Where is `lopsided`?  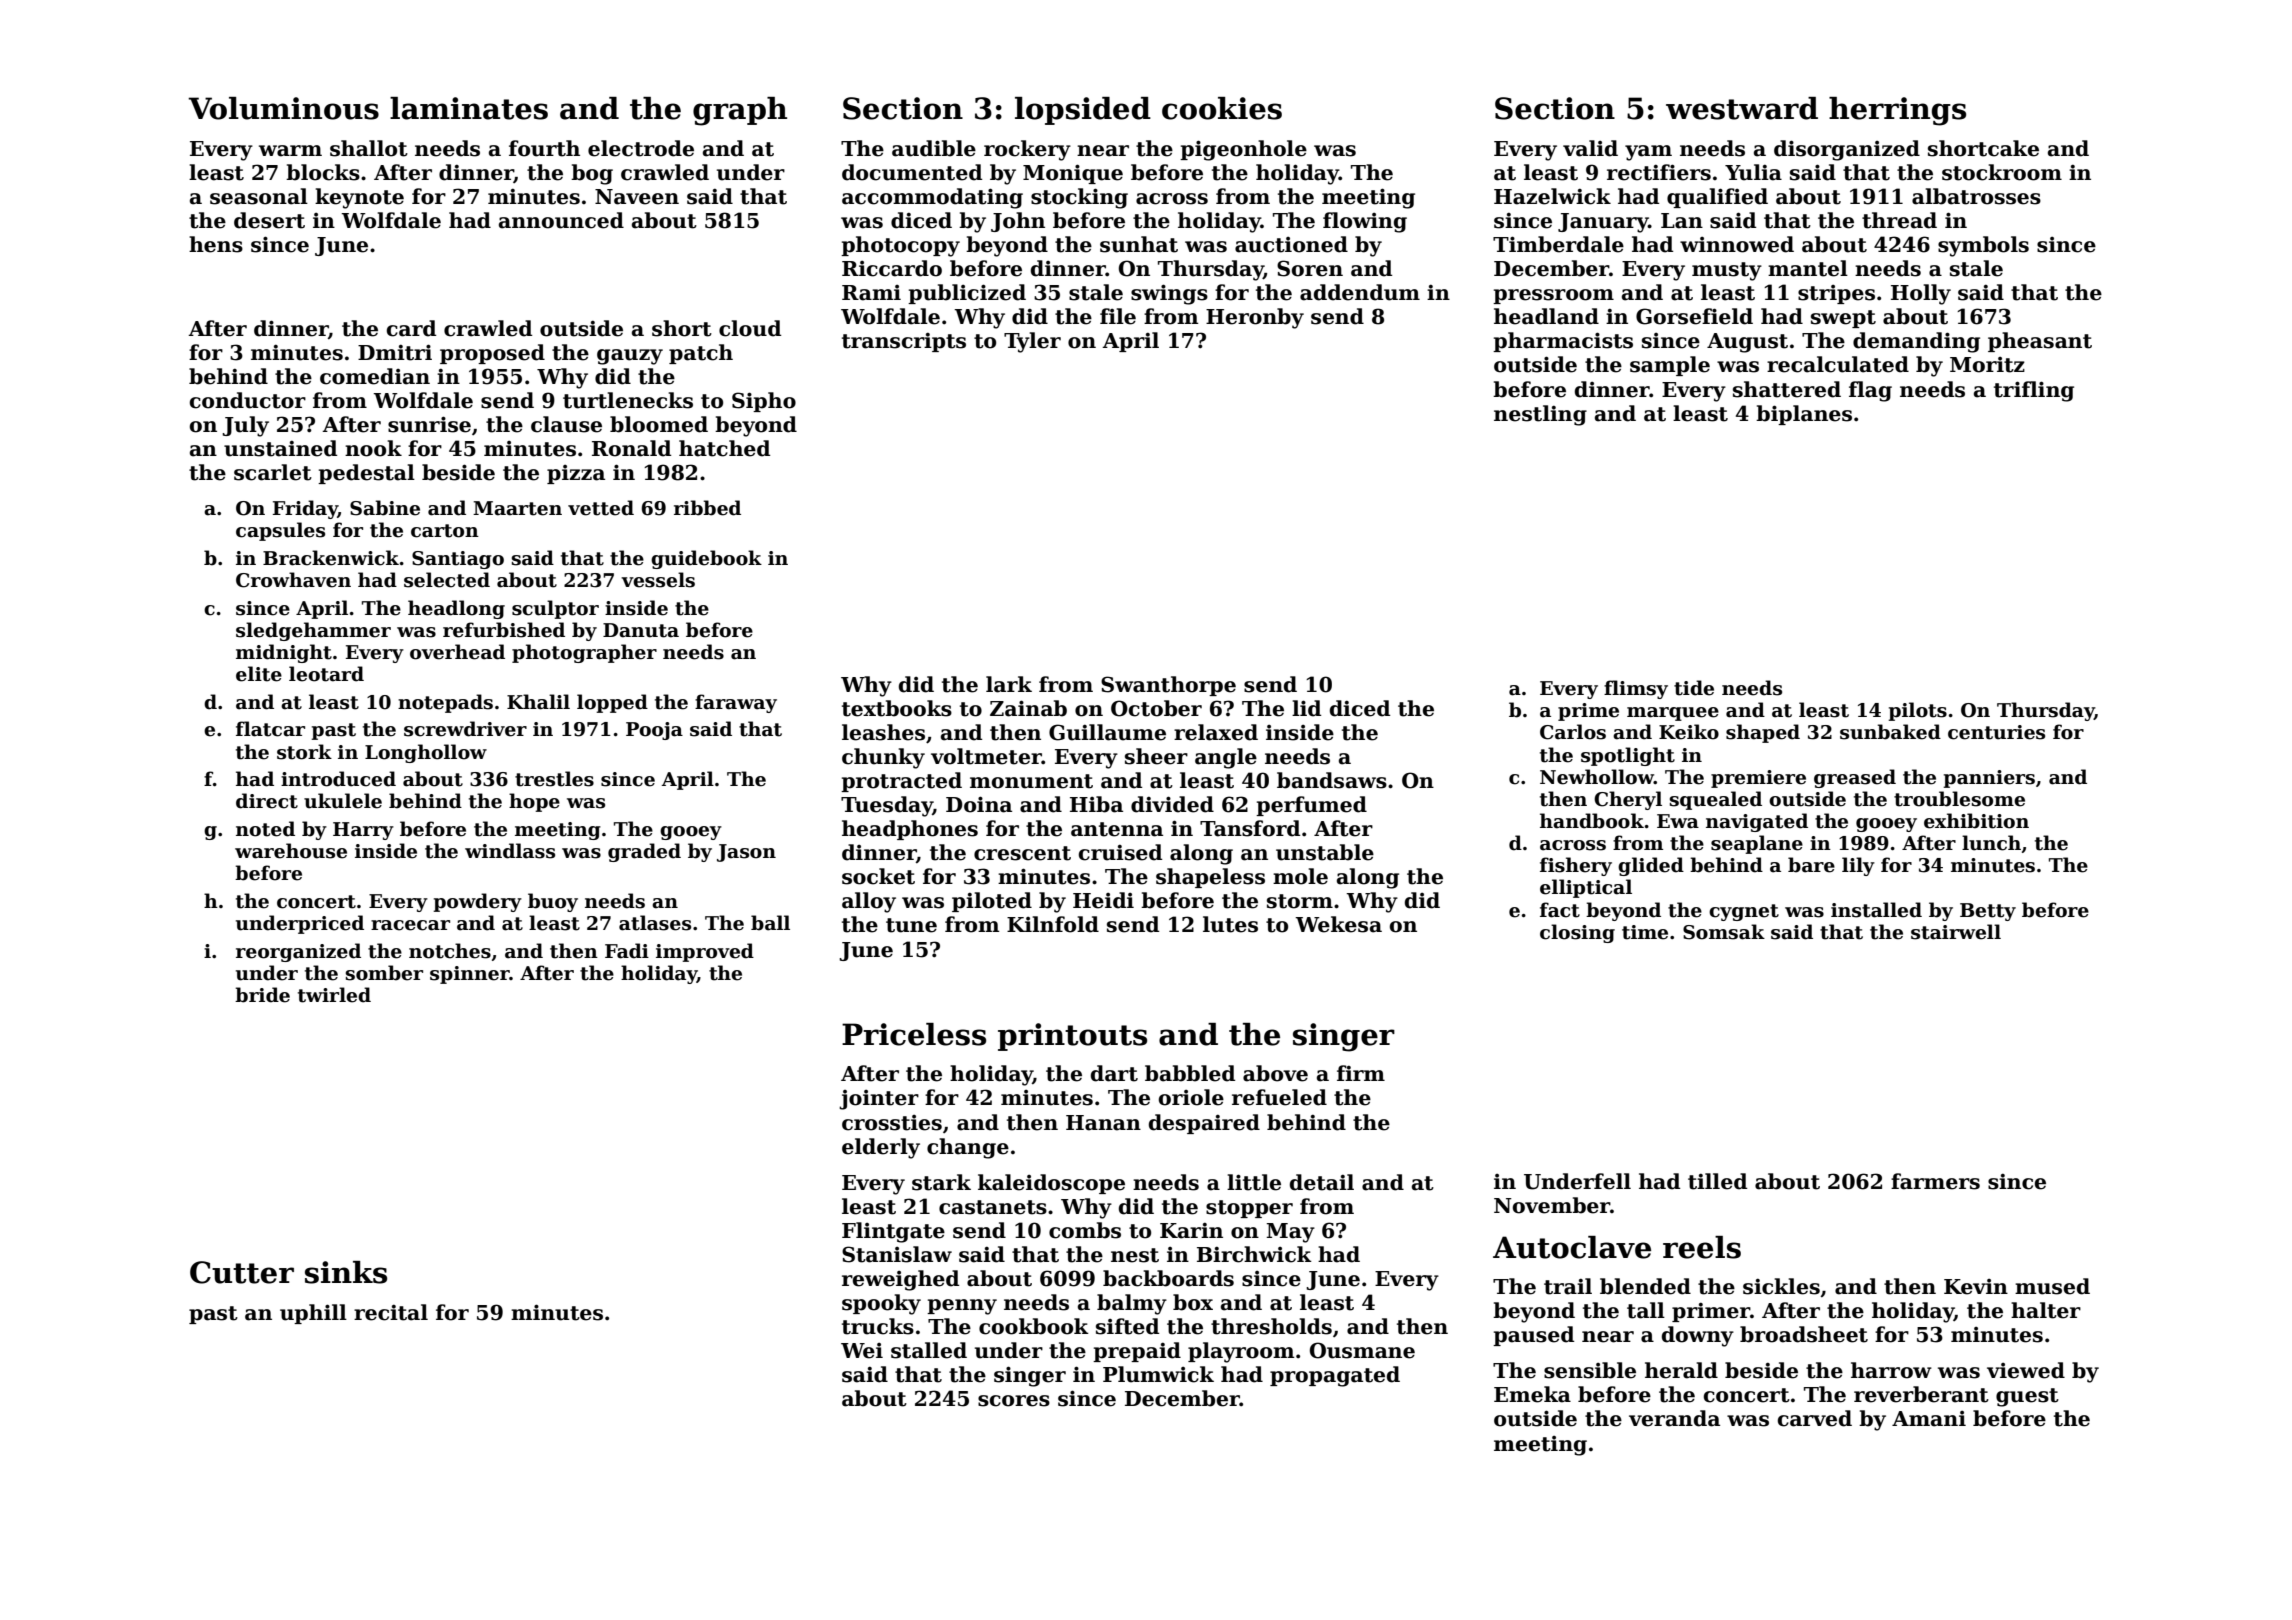
lopsided is located at coordinates (1083, 111).
